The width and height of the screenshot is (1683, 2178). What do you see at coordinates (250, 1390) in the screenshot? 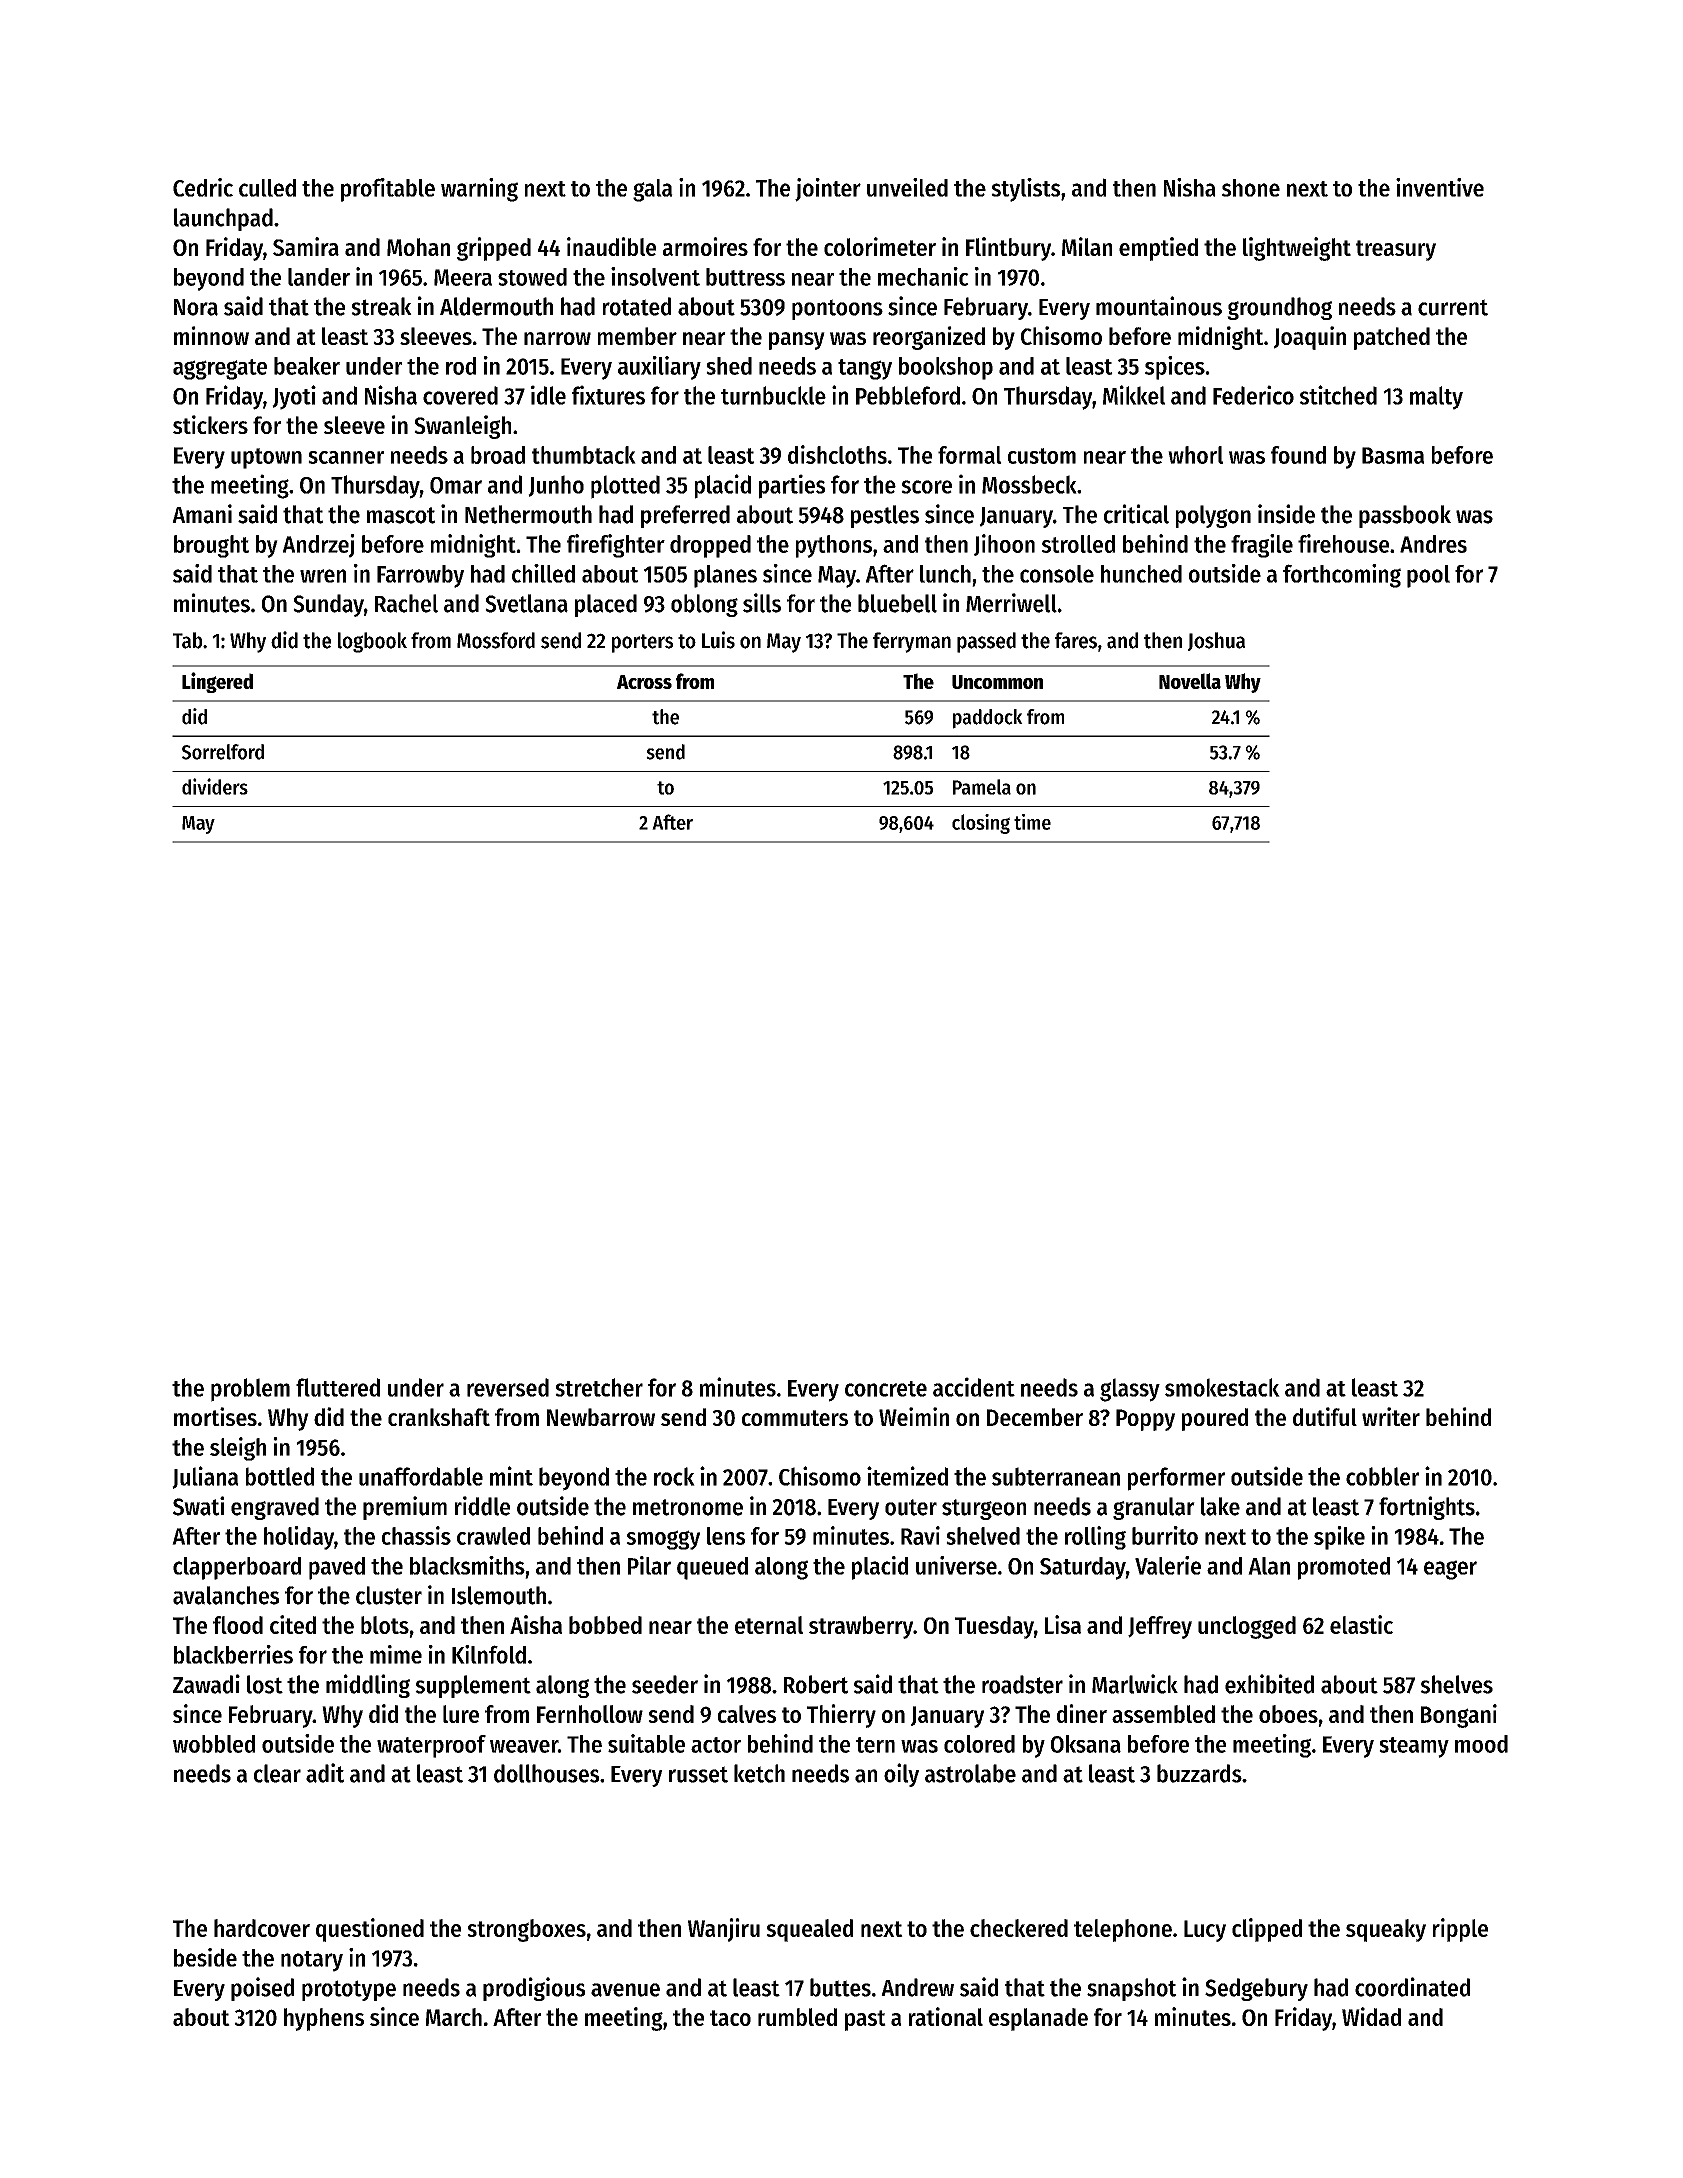
I see `problem` at bounding box center [250, 1390].
